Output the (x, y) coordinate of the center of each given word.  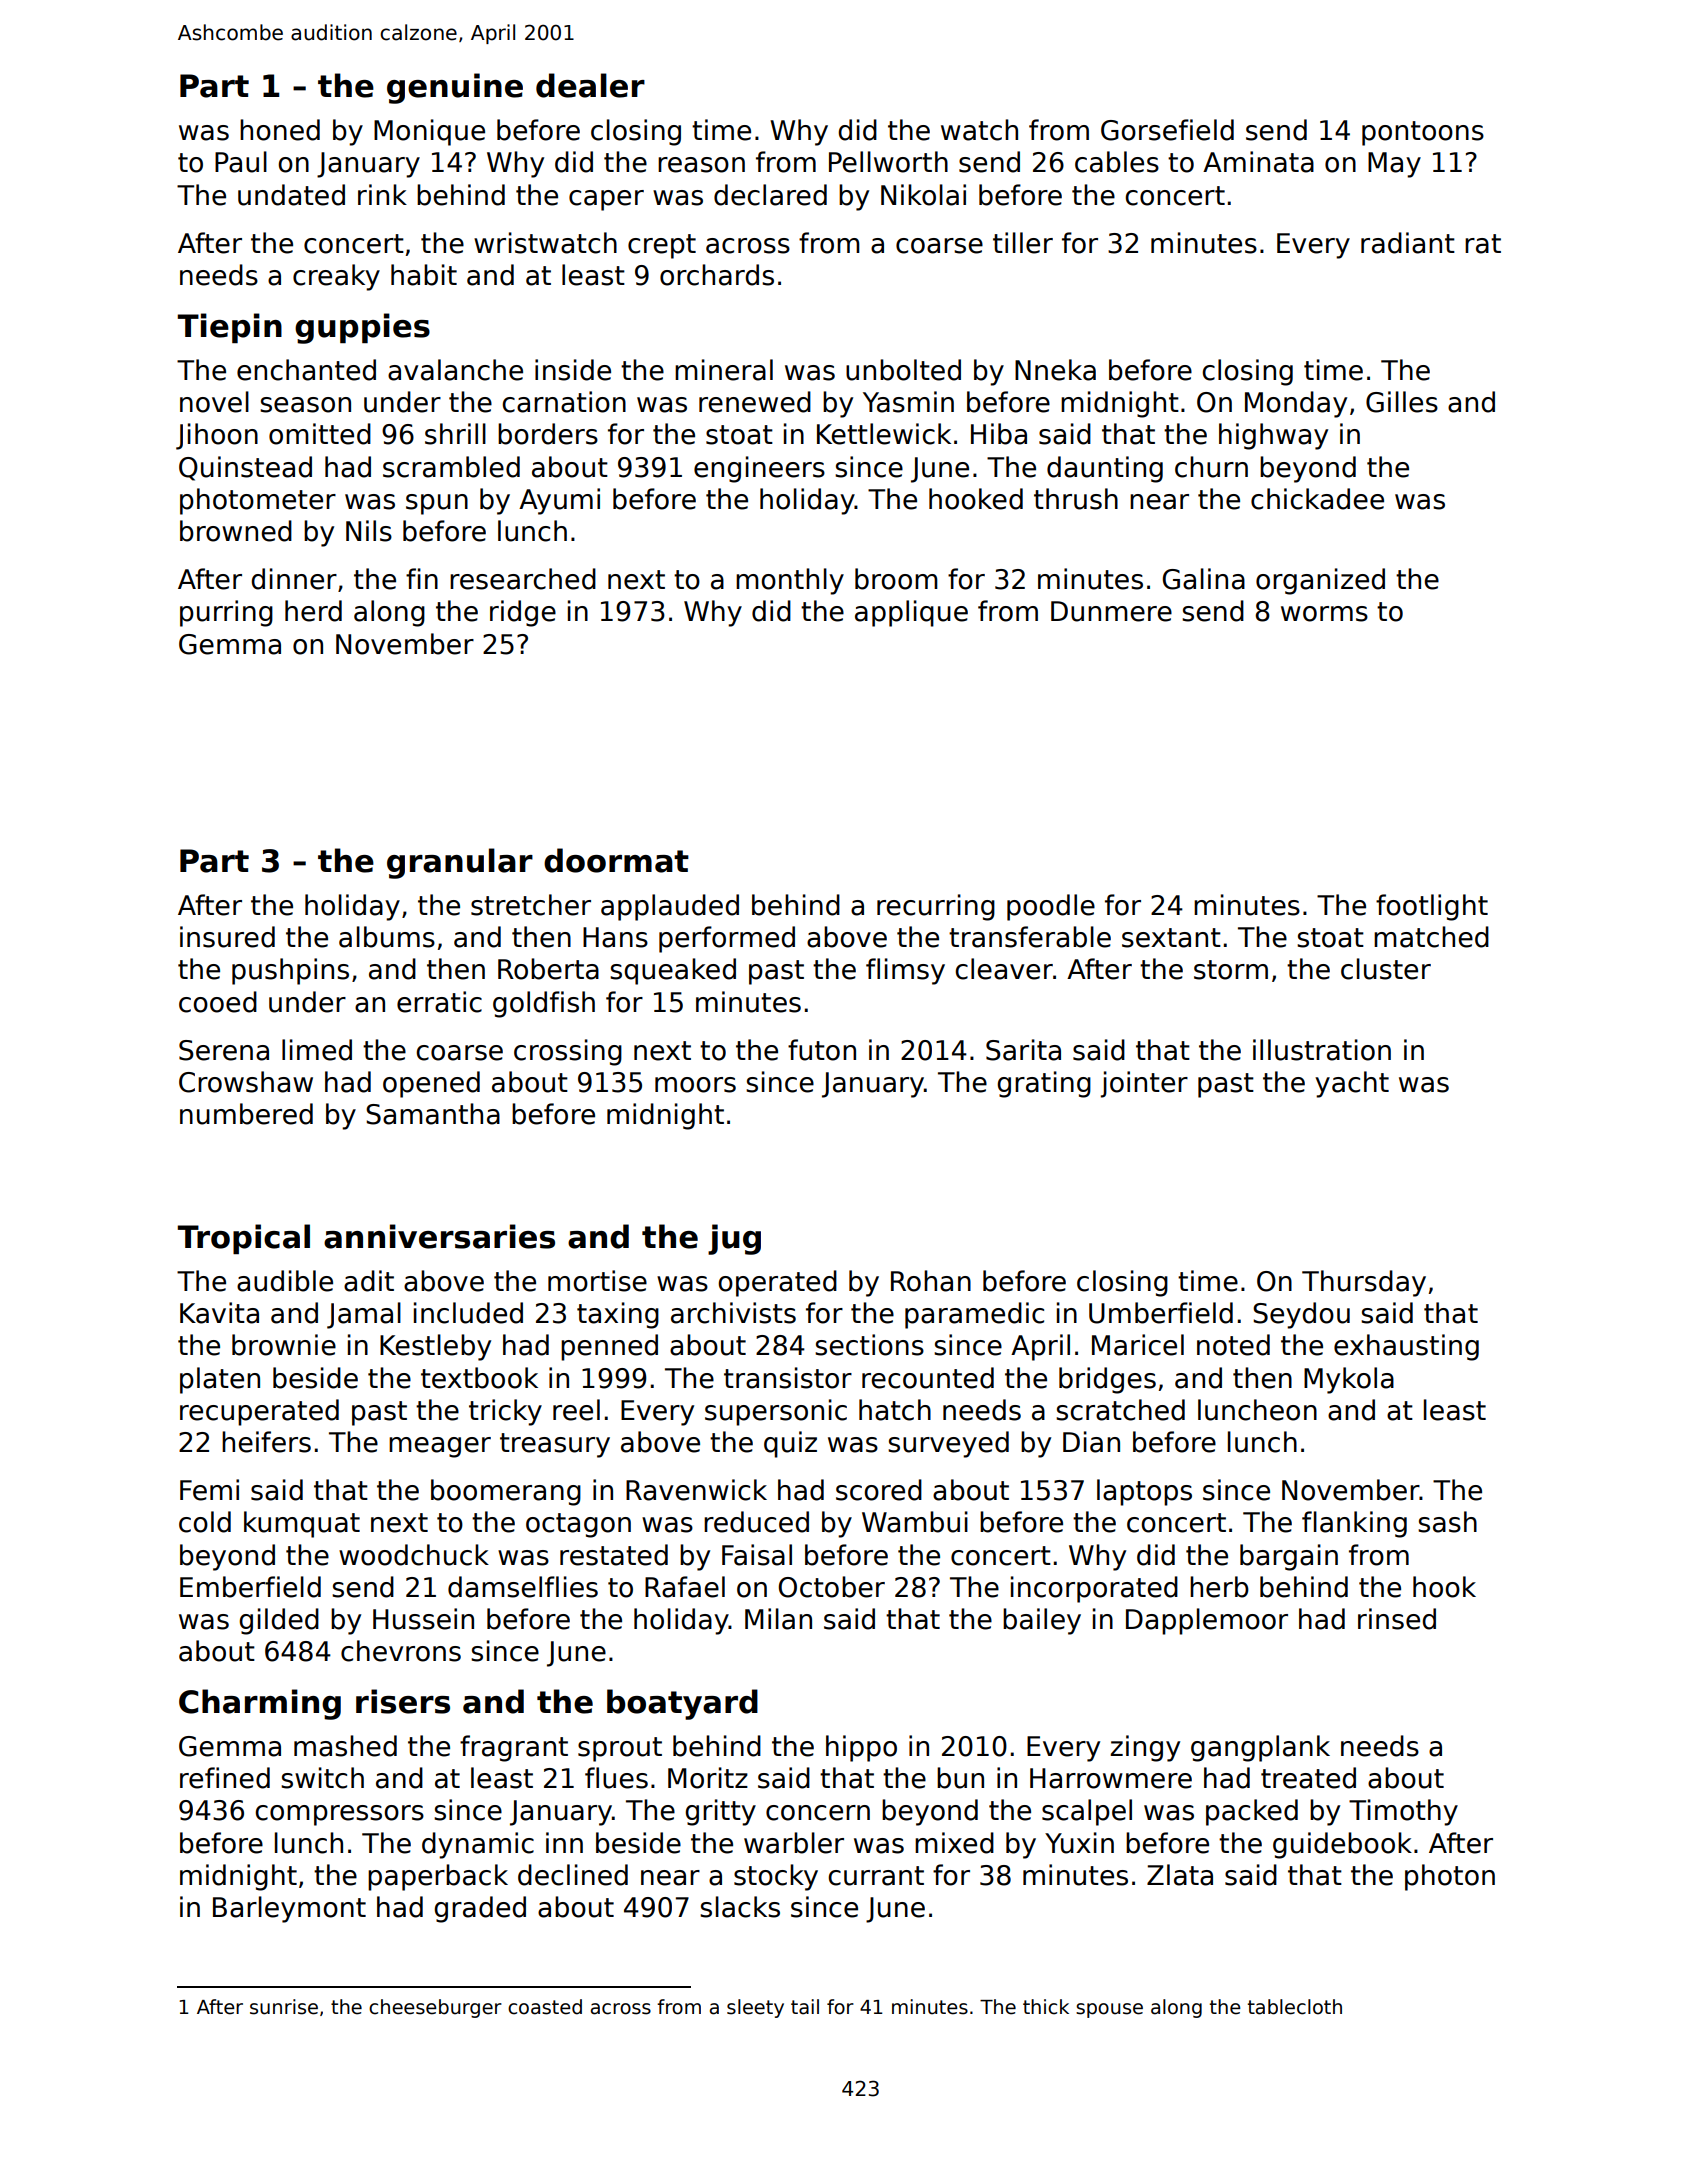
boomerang (506, 1492)
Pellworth (888, 162)
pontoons (1423, 133)
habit (424, 275)
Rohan (931, 1281)
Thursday (1364, 1283)
